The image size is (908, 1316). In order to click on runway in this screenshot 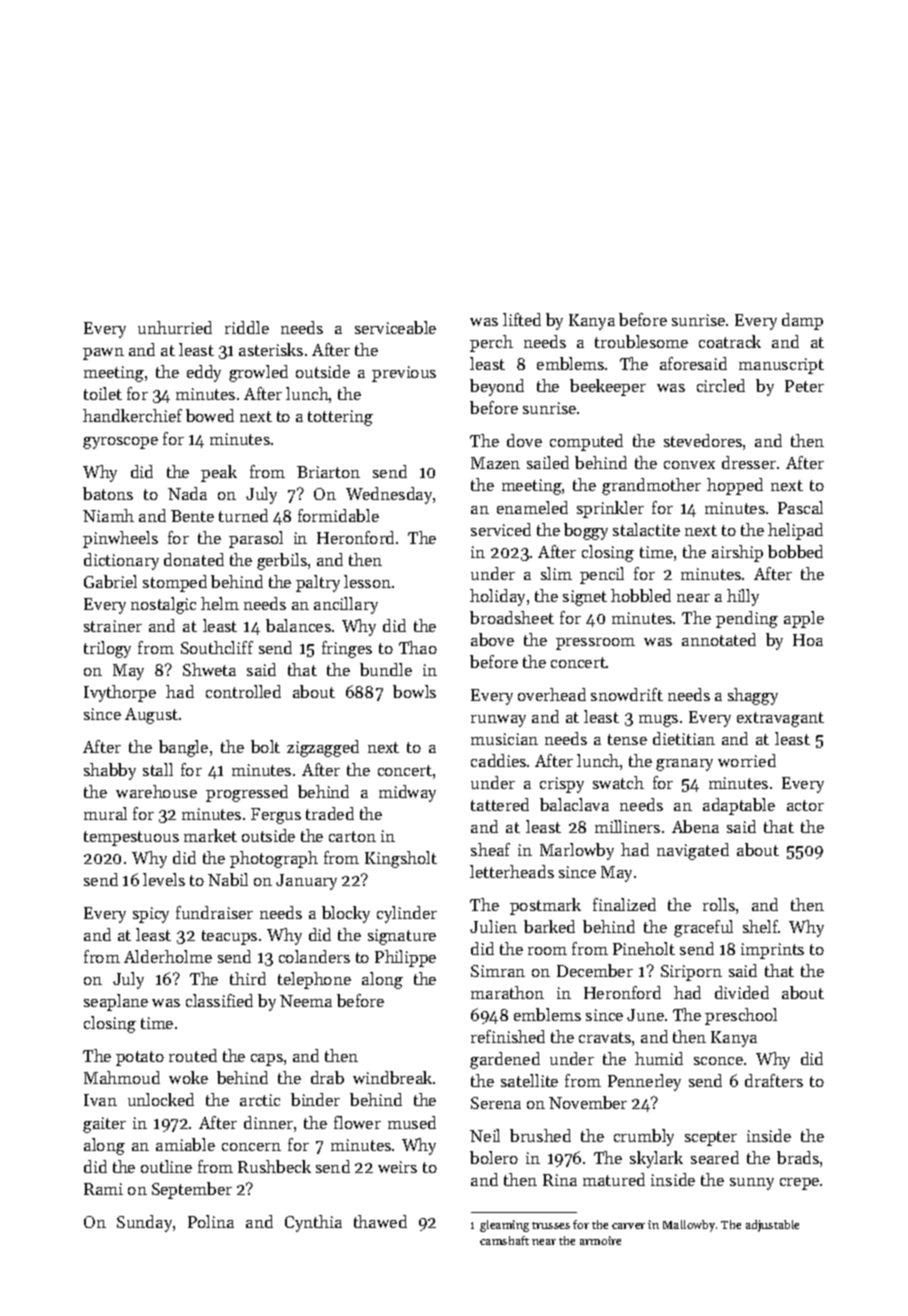, I will do `click(498, 721)`.
